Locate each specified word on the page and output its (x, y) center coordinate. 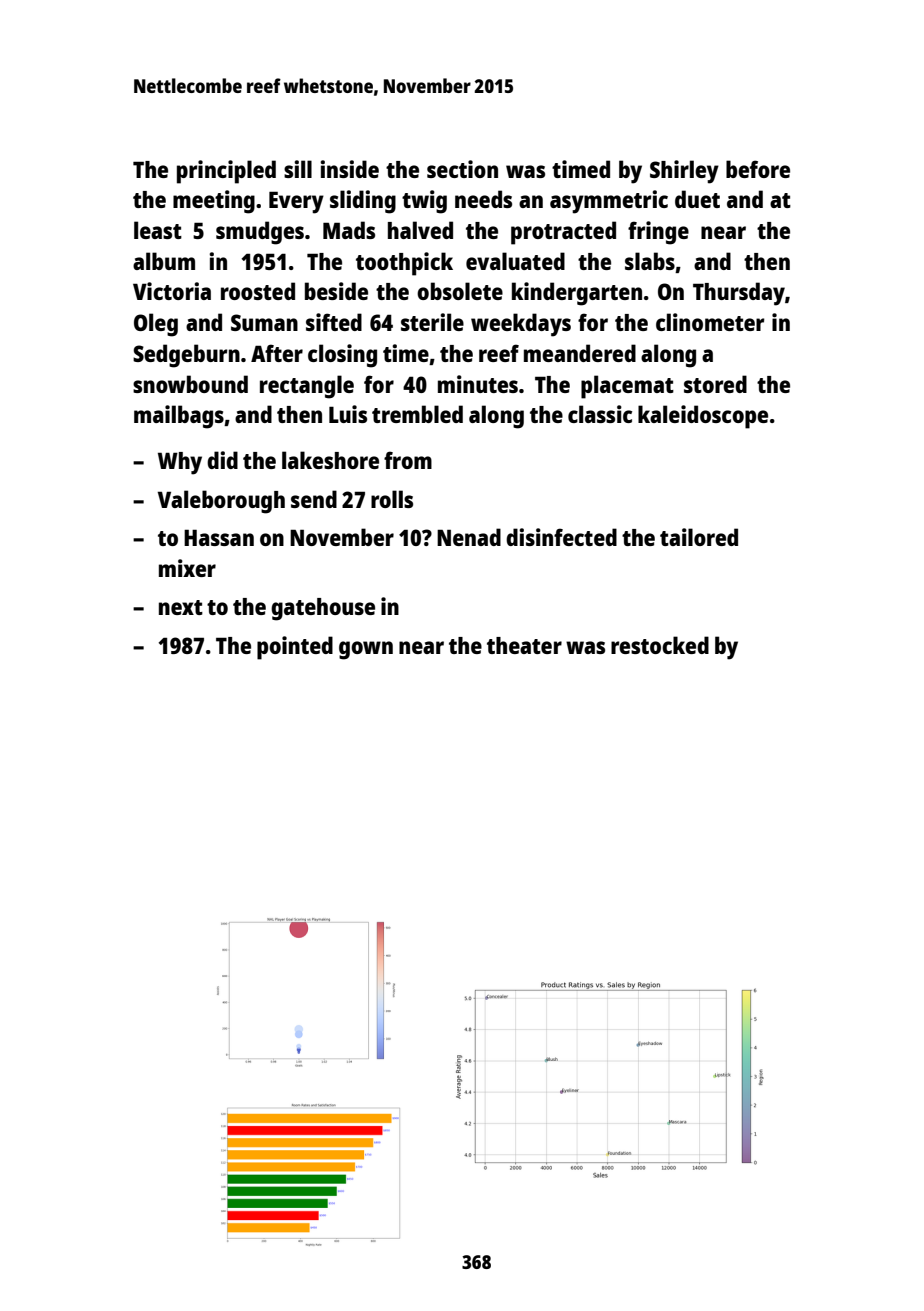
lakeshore (330, 460)
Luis (348, 414)
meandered (580, 353)
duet (697, 199)
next (181, 607)
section (462, 169)
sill (298, 169)
